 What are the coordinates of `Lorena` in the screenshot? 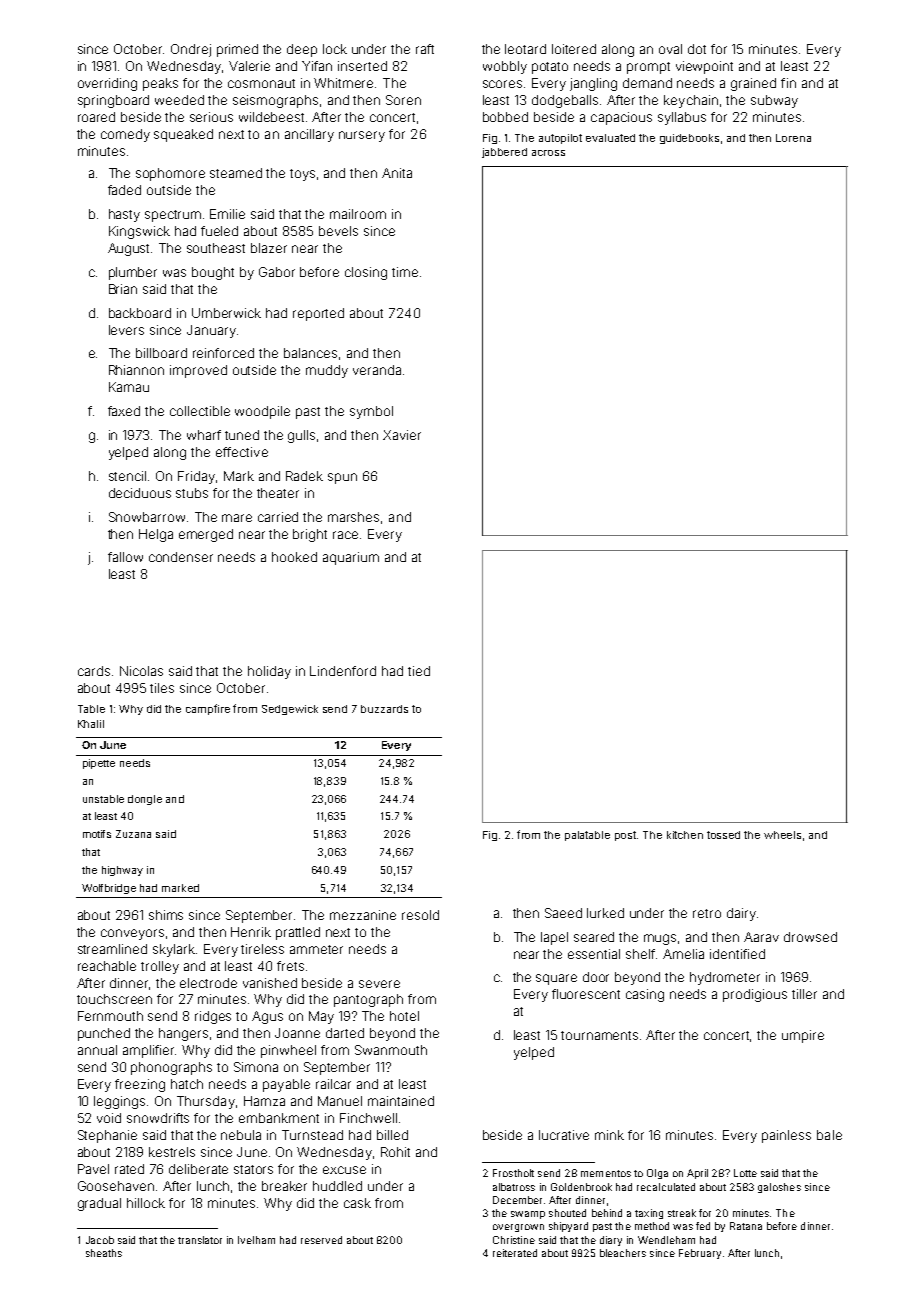 It's located at (793, 138).
